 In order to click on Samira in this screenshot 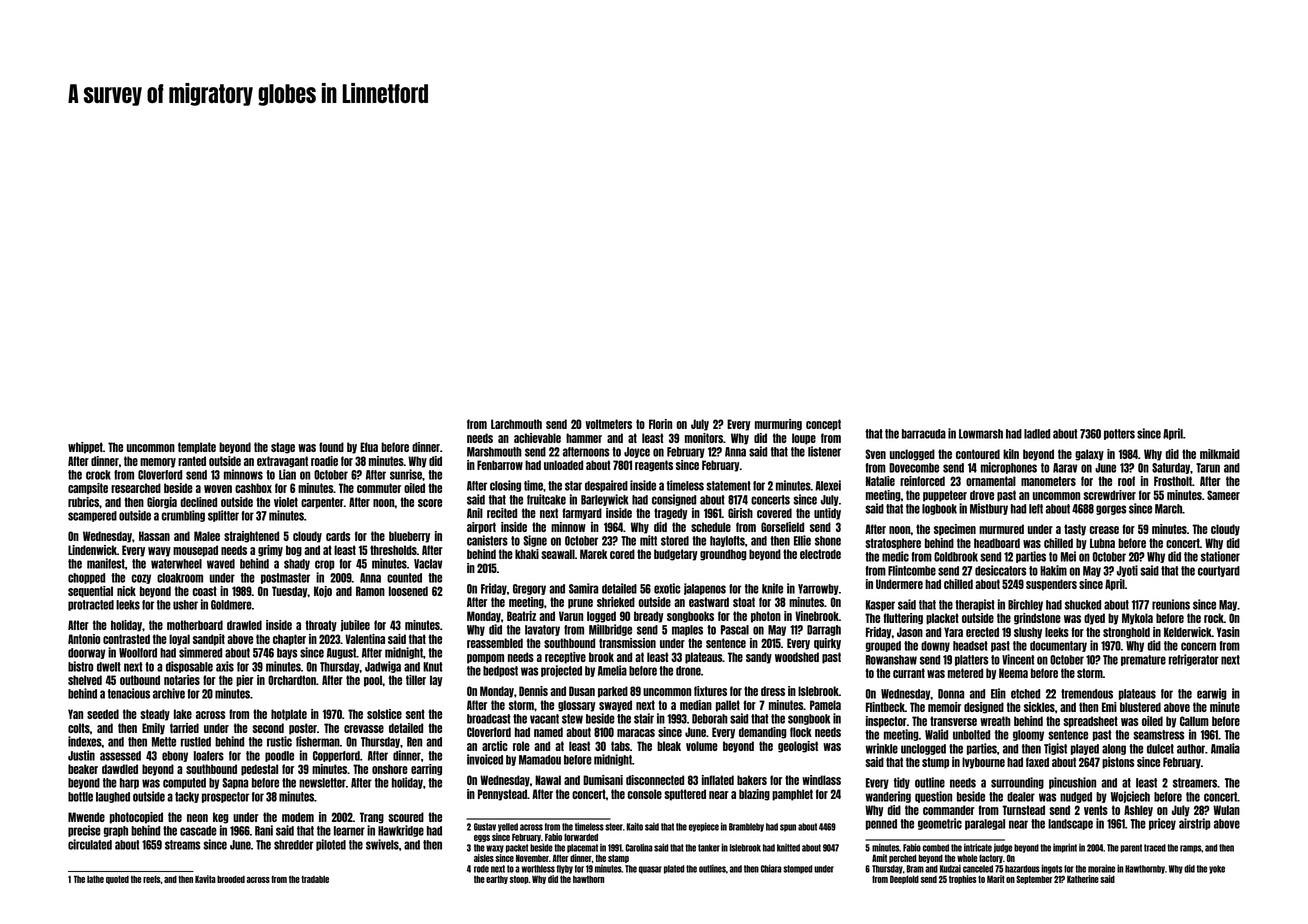, I will do `click(583, 588)`.
